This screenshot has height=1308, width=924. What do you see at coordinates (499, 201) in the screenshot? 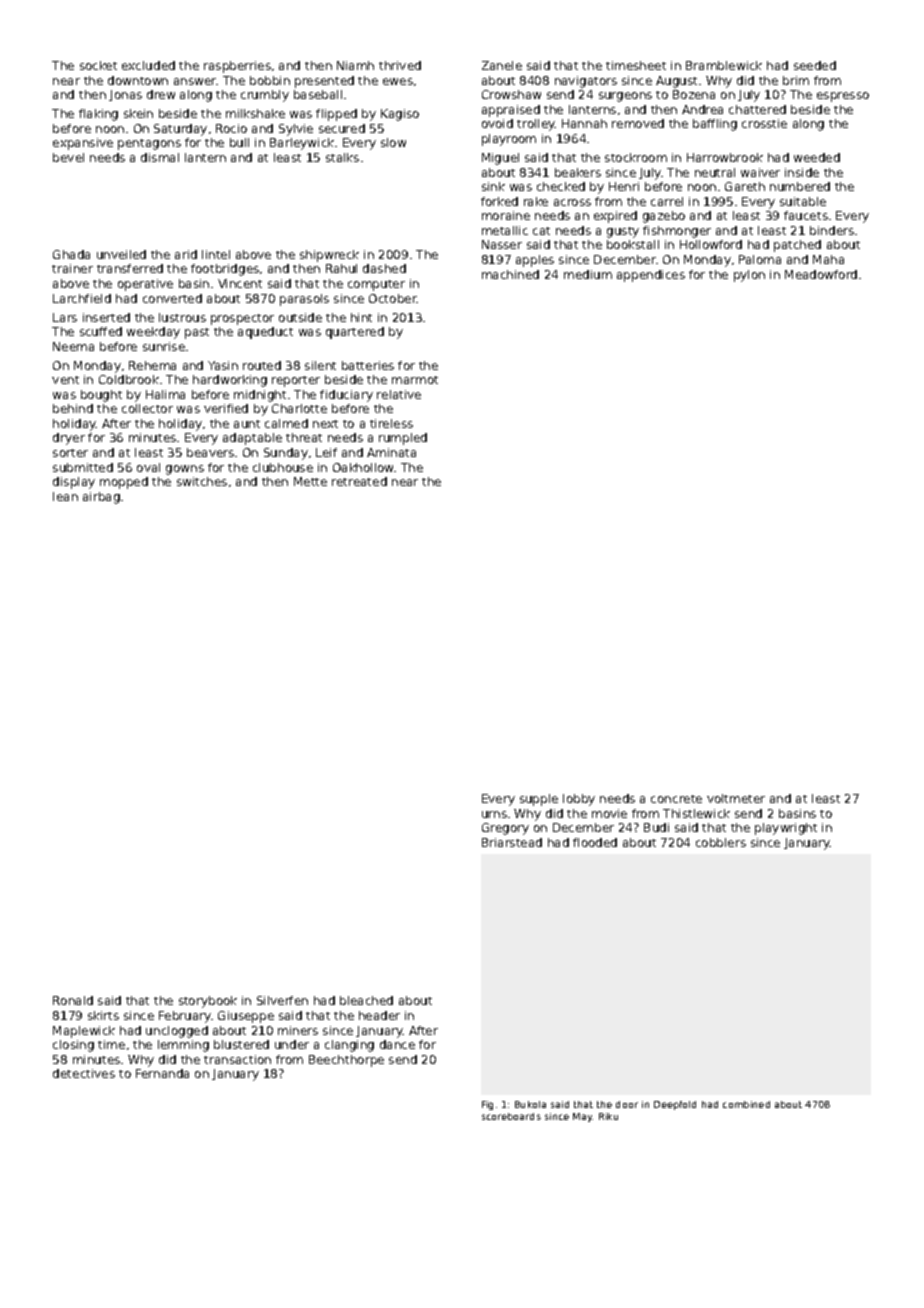
I see `forked` at bounding box center [499, 201].
